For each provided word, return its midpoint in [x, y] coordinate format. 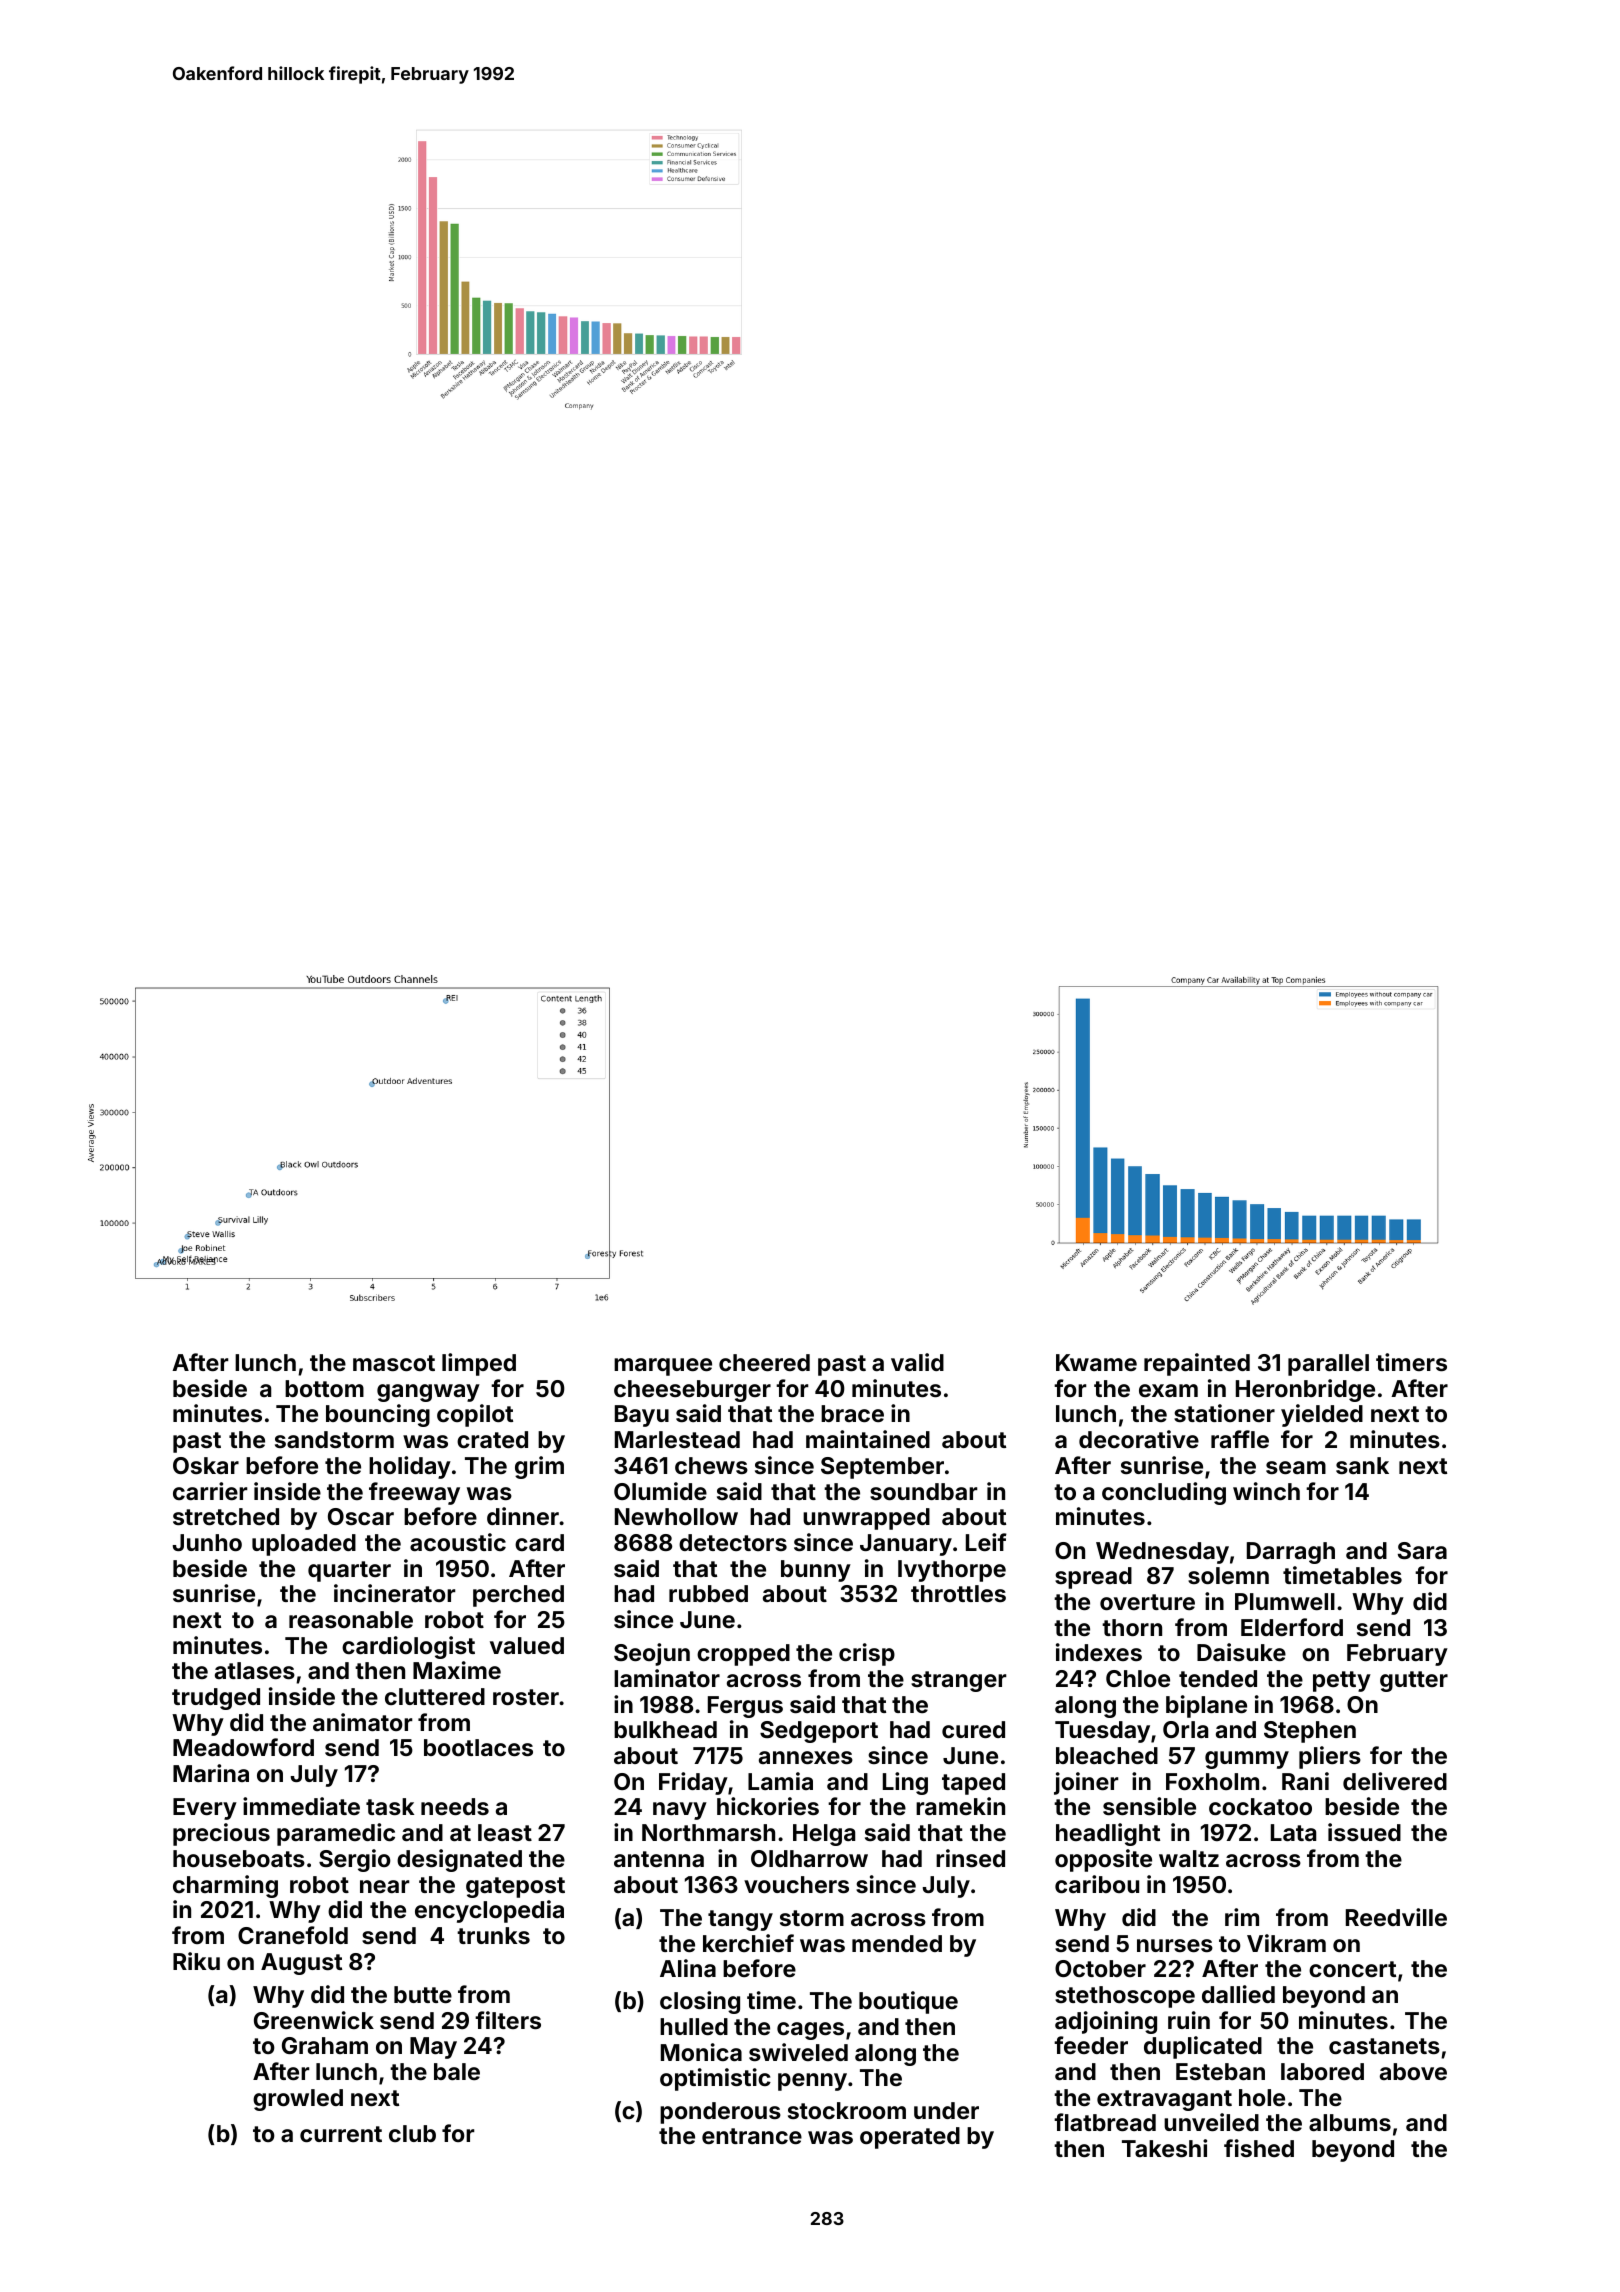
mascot [394, 1363]
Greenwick [314, 2020]
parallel [1328, 1365]
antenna [659, 1859]
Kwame [1096, 1362]
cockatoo [1260, 1806]
